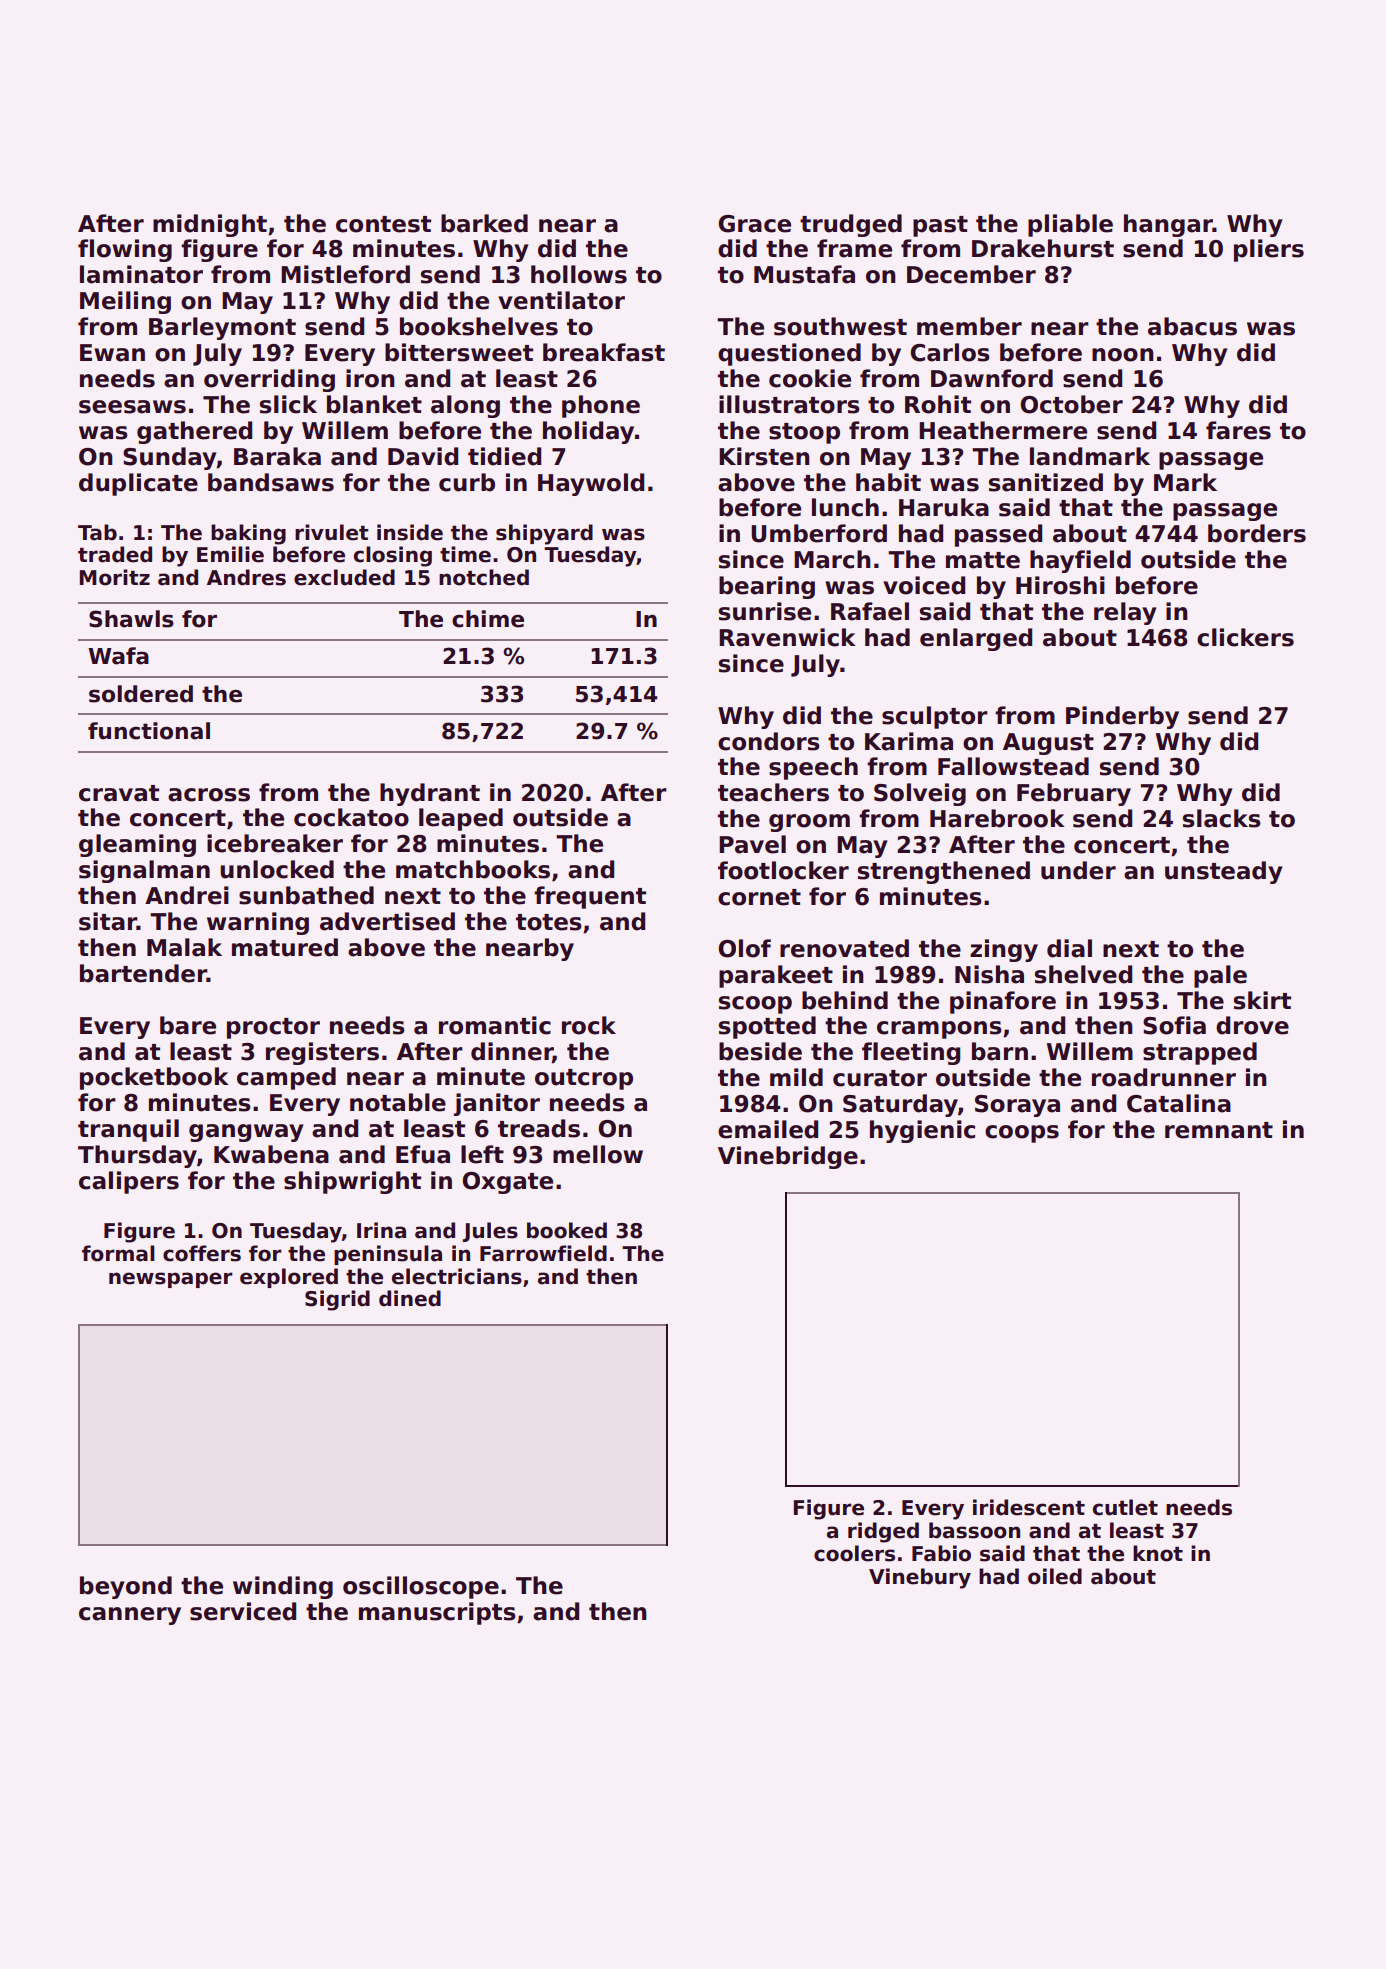  Describe the element at coordinates (1200, 1053) in the screenshot. I see `strapped` at that location.
